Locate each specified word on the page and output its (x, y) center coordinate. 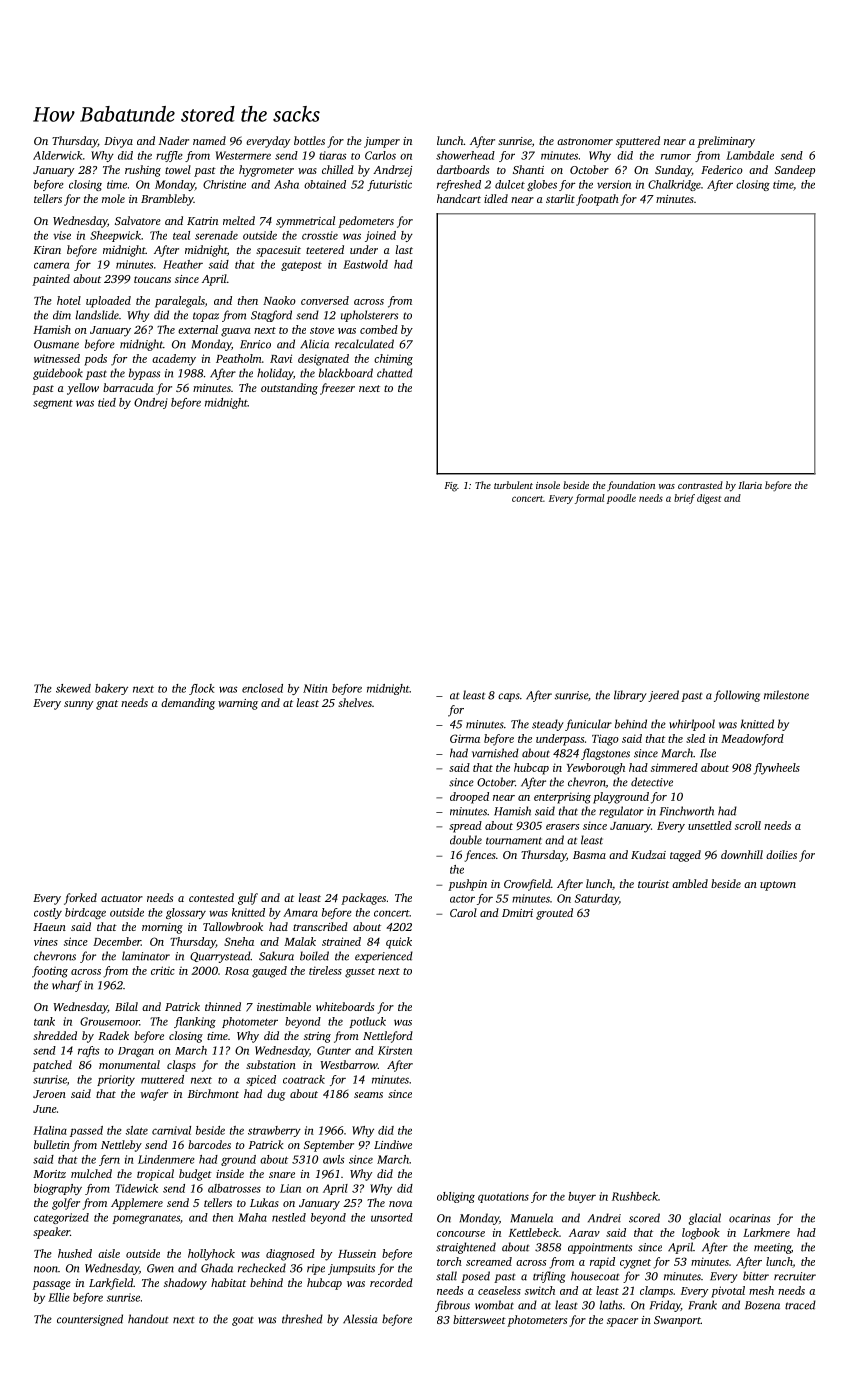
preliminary (726, 142)
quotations (503, 1197)
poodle (621, 499)
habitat (228, 1282)
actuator (122, 898)
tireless (325, 970)
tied (107, 402)
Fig (450, 487)
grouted (554, 914)
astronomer (585, 141)
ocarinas (749, 1218)
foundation (631, 486)
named (209, 140)
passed (86, 1131)
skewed (73, 688)
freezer (337, 389)
